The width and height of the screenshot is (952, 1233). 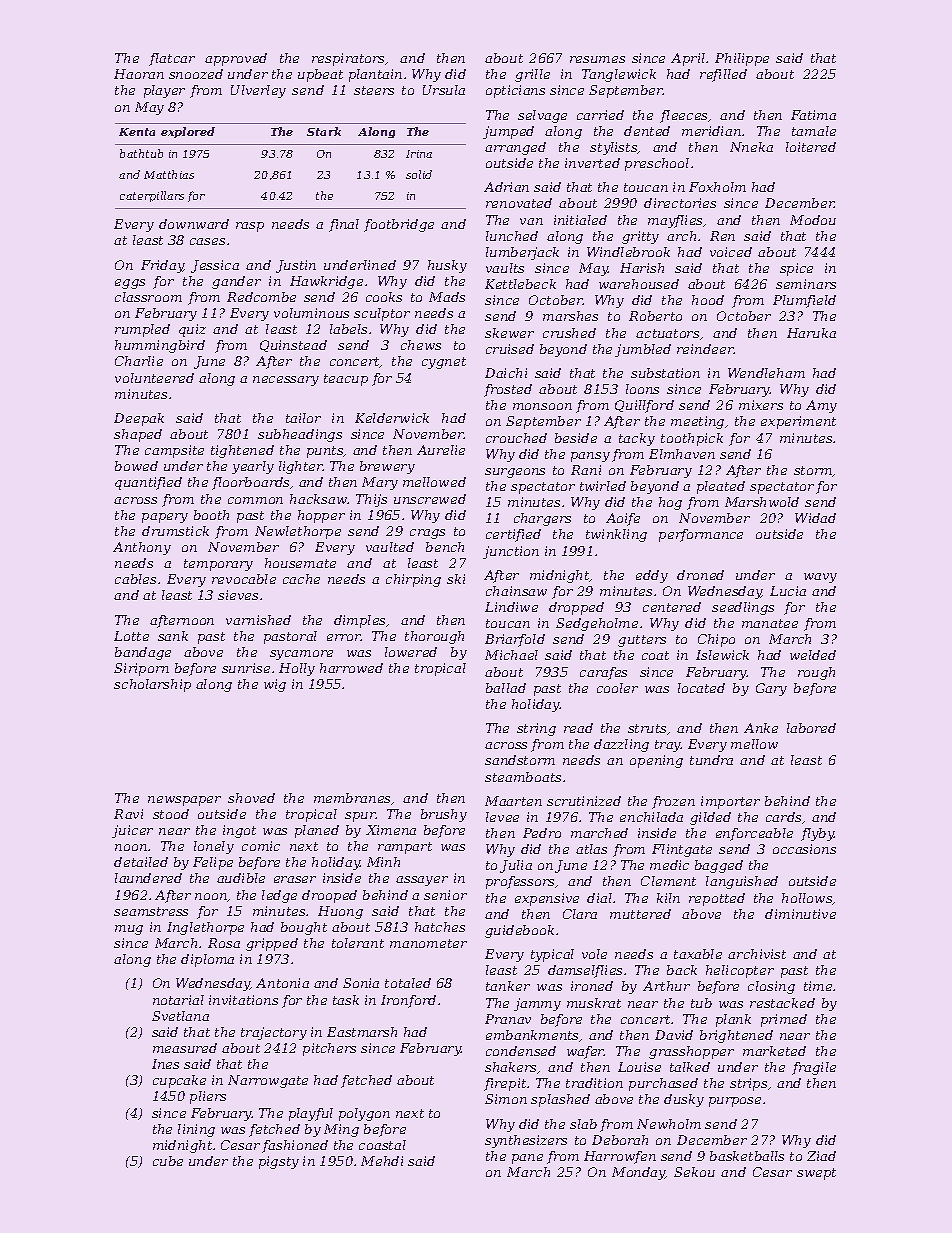 What do you see at coordinates (742, 59) in the screenshot?
I see `Philippe` at bounding box center [742, 59].
